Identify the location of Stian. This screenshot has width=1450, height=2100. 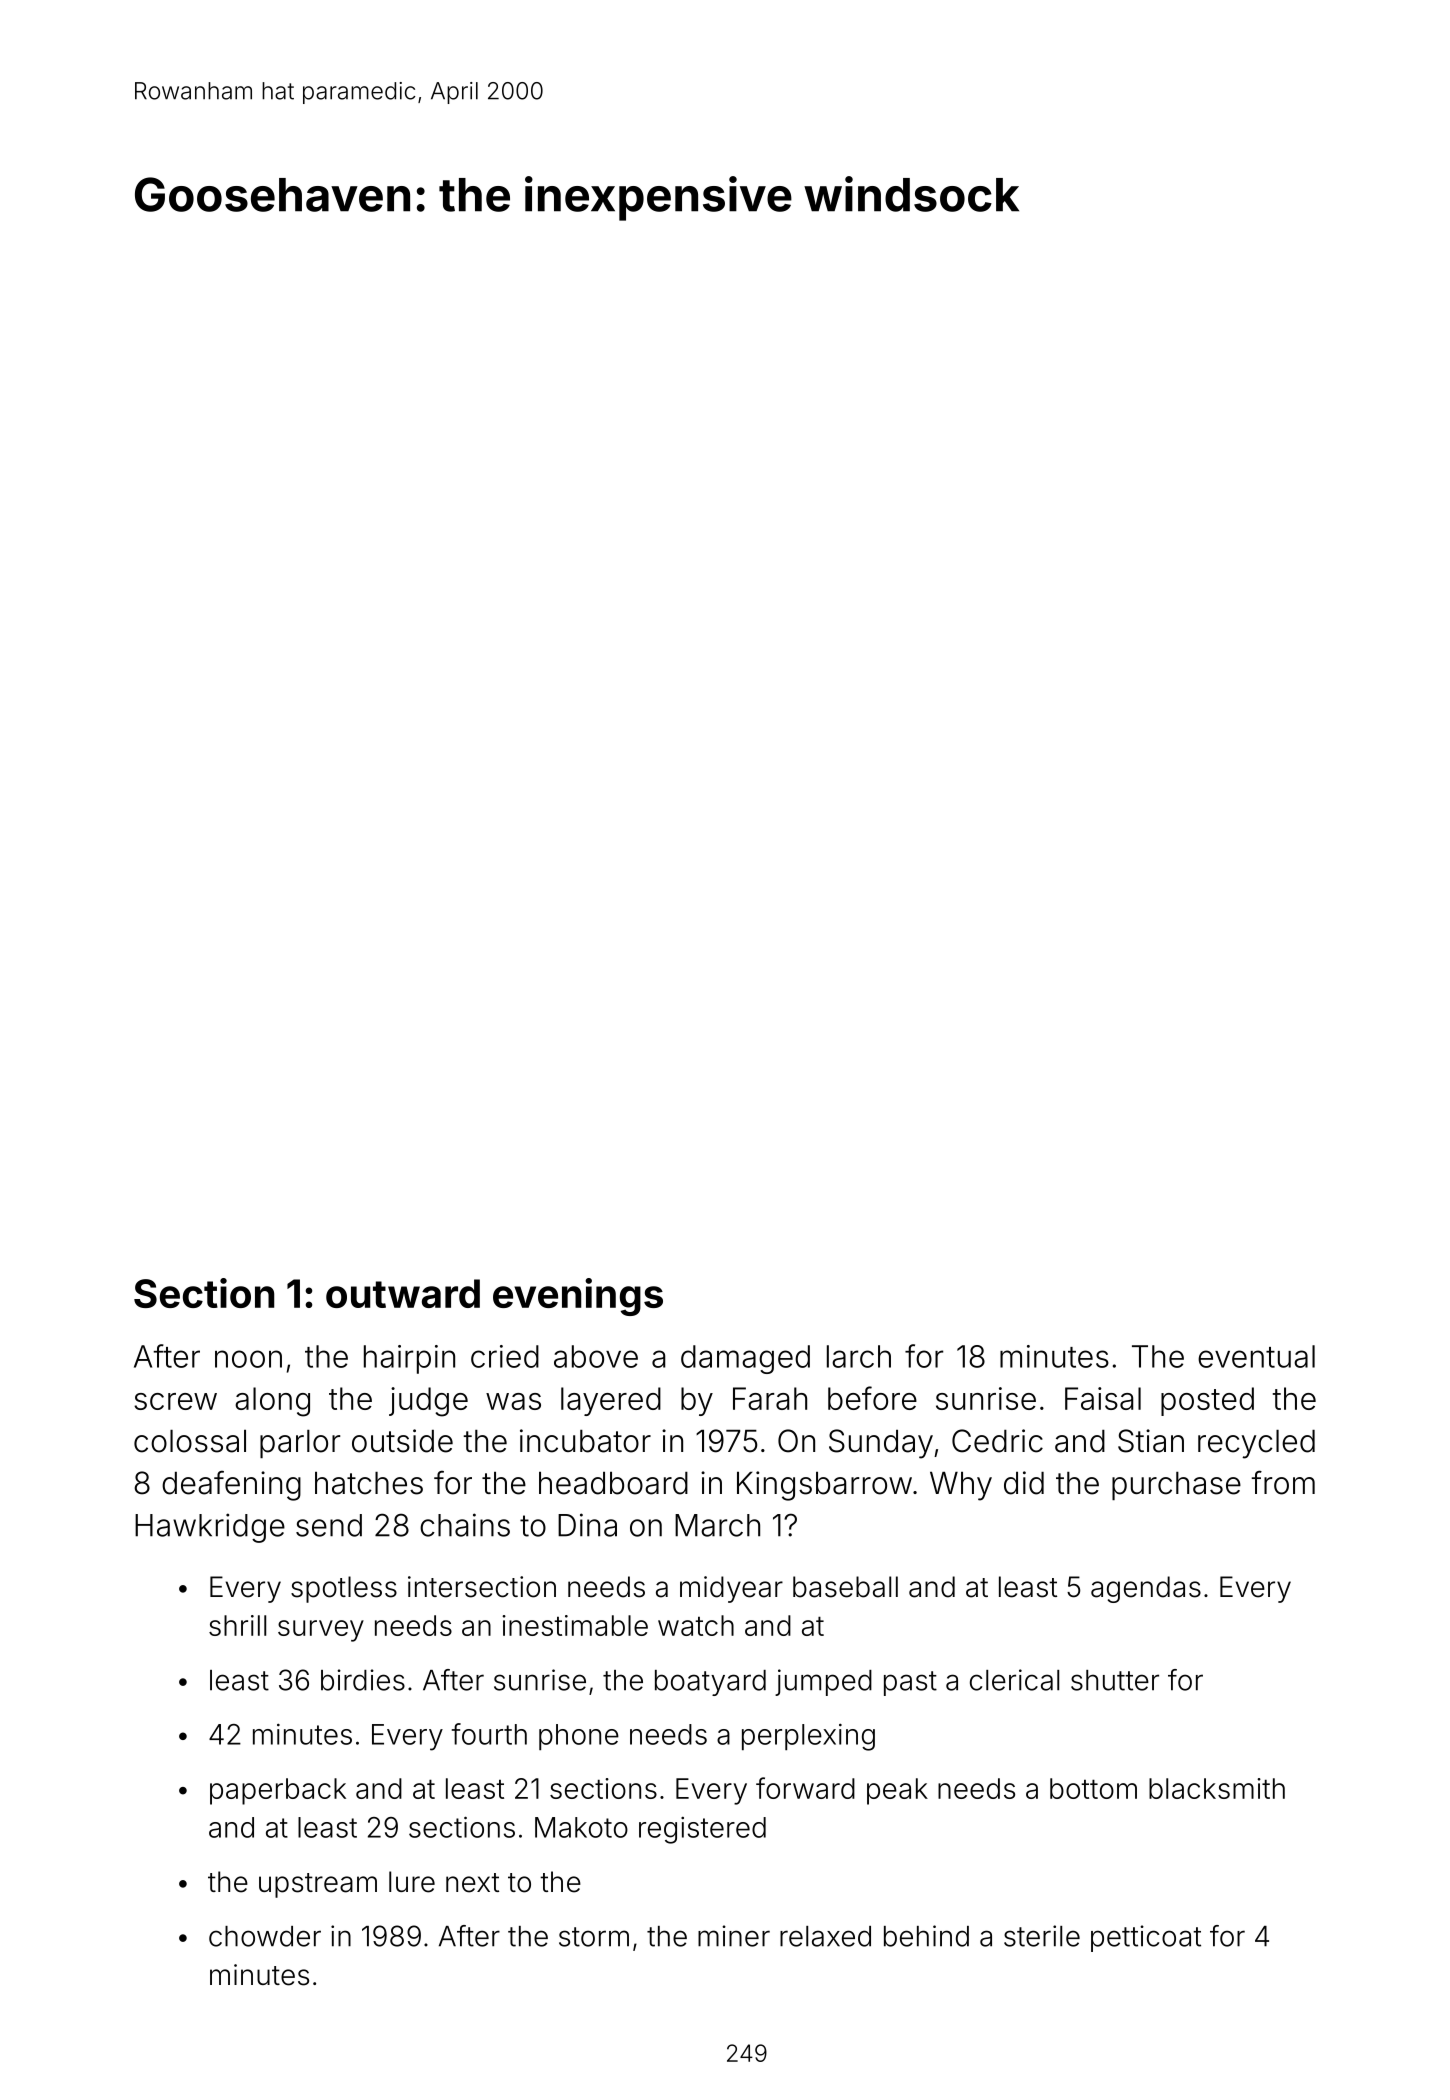
(1151, 1441).
